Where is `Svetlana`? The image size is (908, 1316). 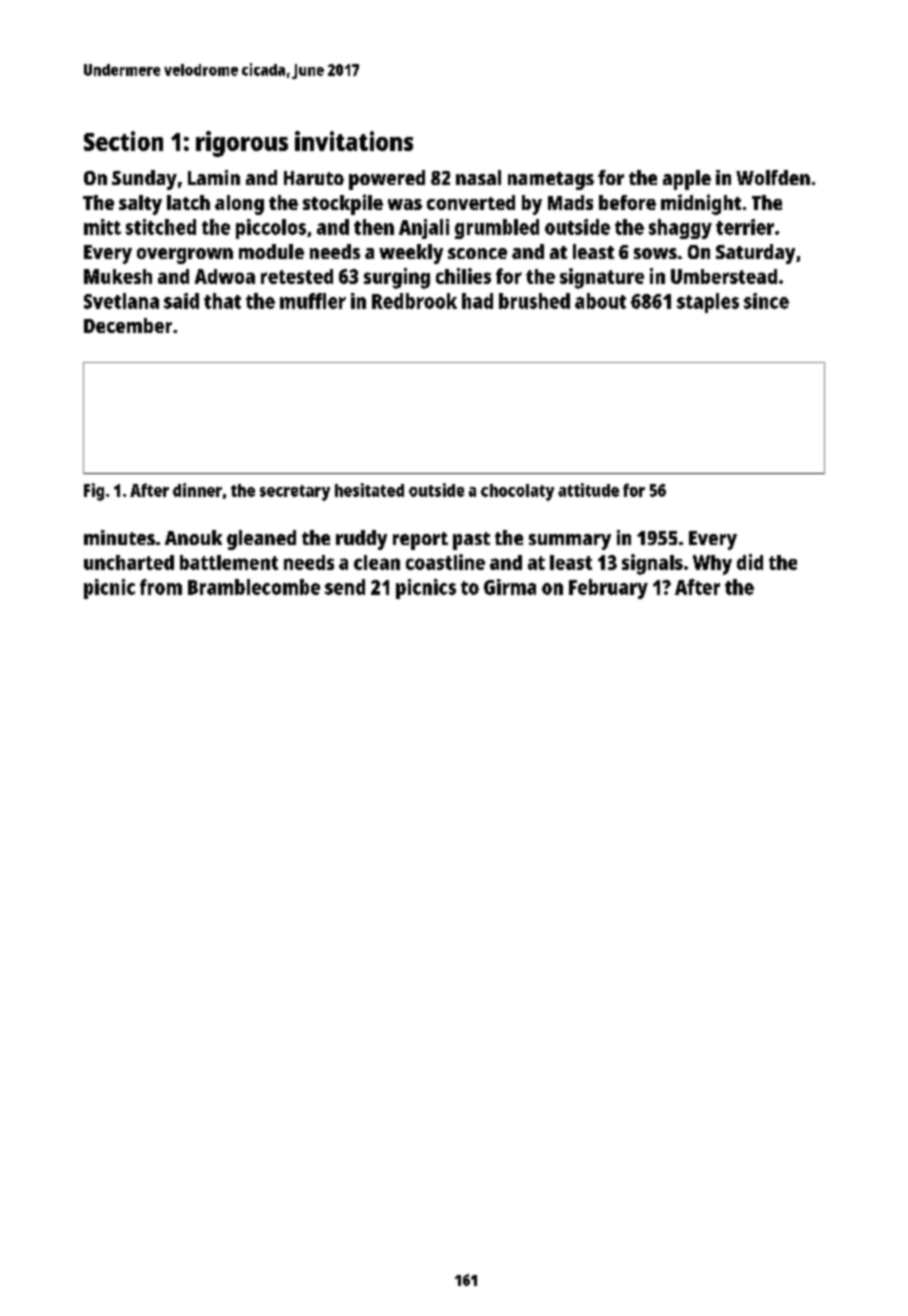
Svetlana is located at coordinates (121, 301).
